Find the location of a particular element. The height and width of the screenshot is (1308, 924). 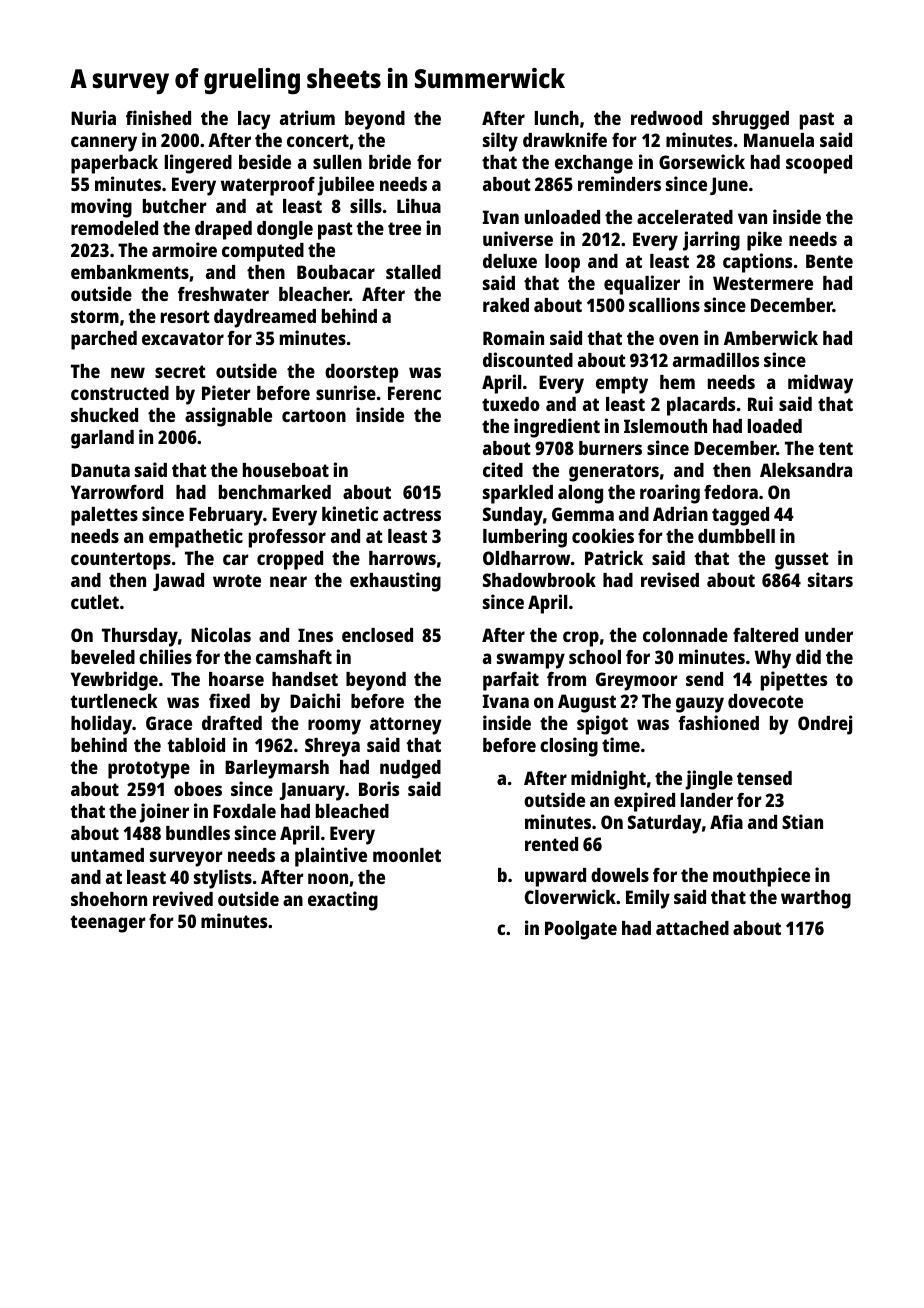

Rui is located at coordinates (760, 403).
